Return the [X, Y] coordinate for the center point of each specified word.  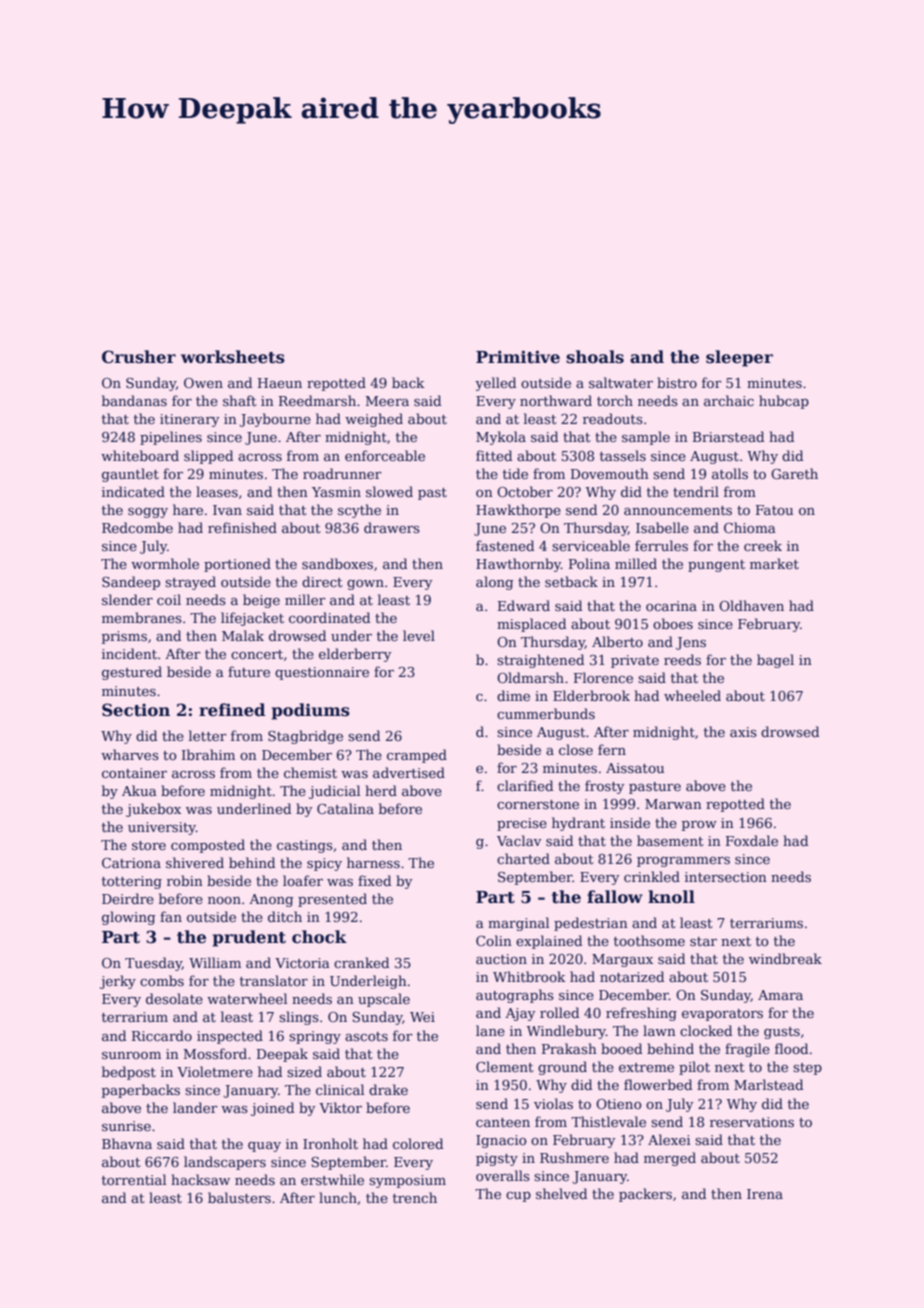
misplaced [531, 625]
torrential [134, 1179]
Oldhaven [751, 605]
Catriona [131, 863]
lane [490, 1030]
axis [743, 732]
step [807, 1069]
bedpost [129, 1073]
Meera [387, 401]
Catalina [345, 808]
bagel [775, 661]
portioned [237, 565]
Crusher [139, 357]
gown [365, 585]
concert [257, 654]
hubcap [784, 402]
